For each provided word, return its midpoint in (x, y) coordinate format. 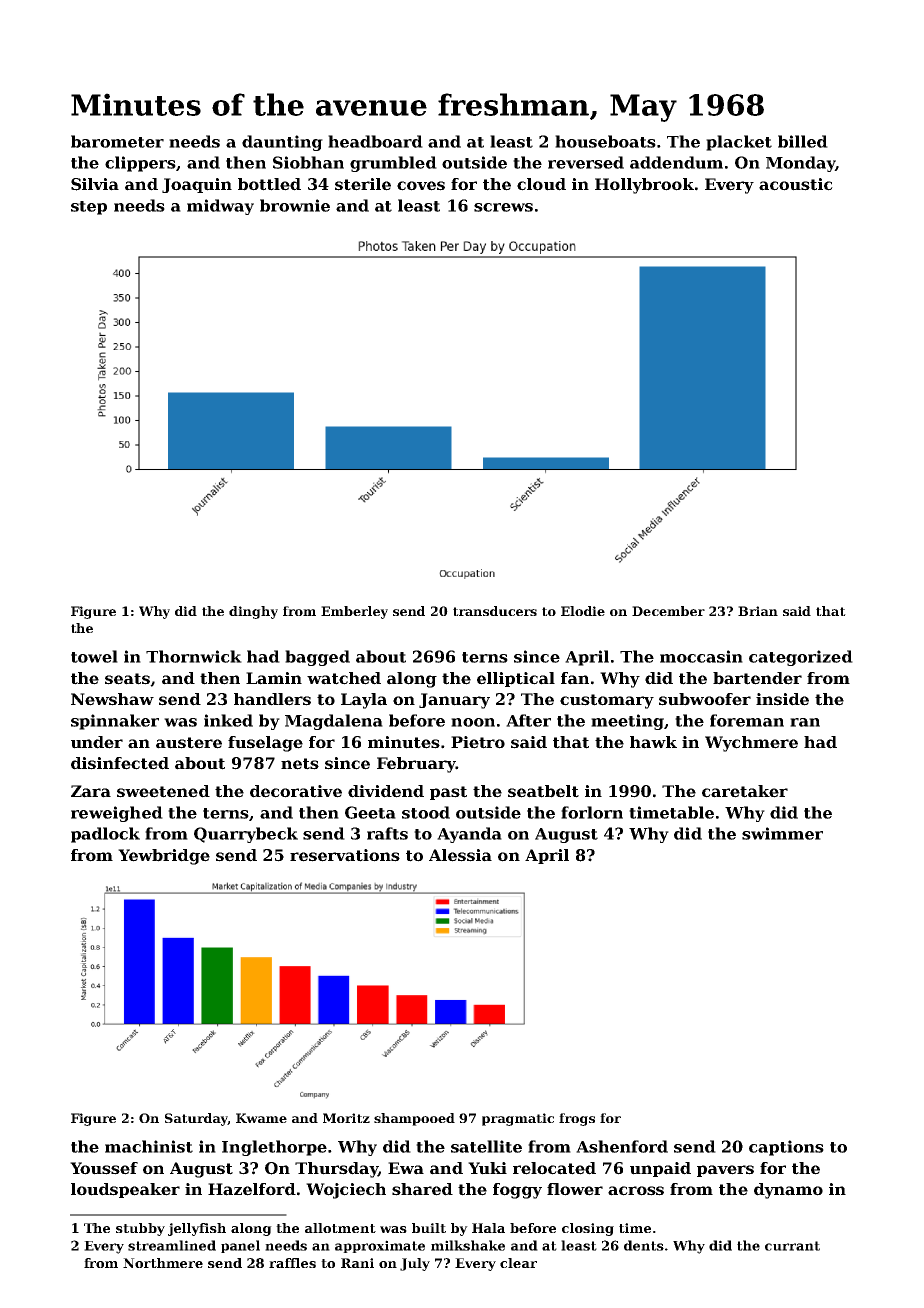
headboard (375, 141)
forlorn (592, 812)
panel (240, 1246)
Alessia (460, 855)
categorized (801, 658)
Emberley (354, 612)
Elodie (583, 611)
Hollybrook (644, 186)
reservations (345, 855)
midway (220, 207)
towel (94, 656)
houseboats (605, 141)
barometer (117, 141)
